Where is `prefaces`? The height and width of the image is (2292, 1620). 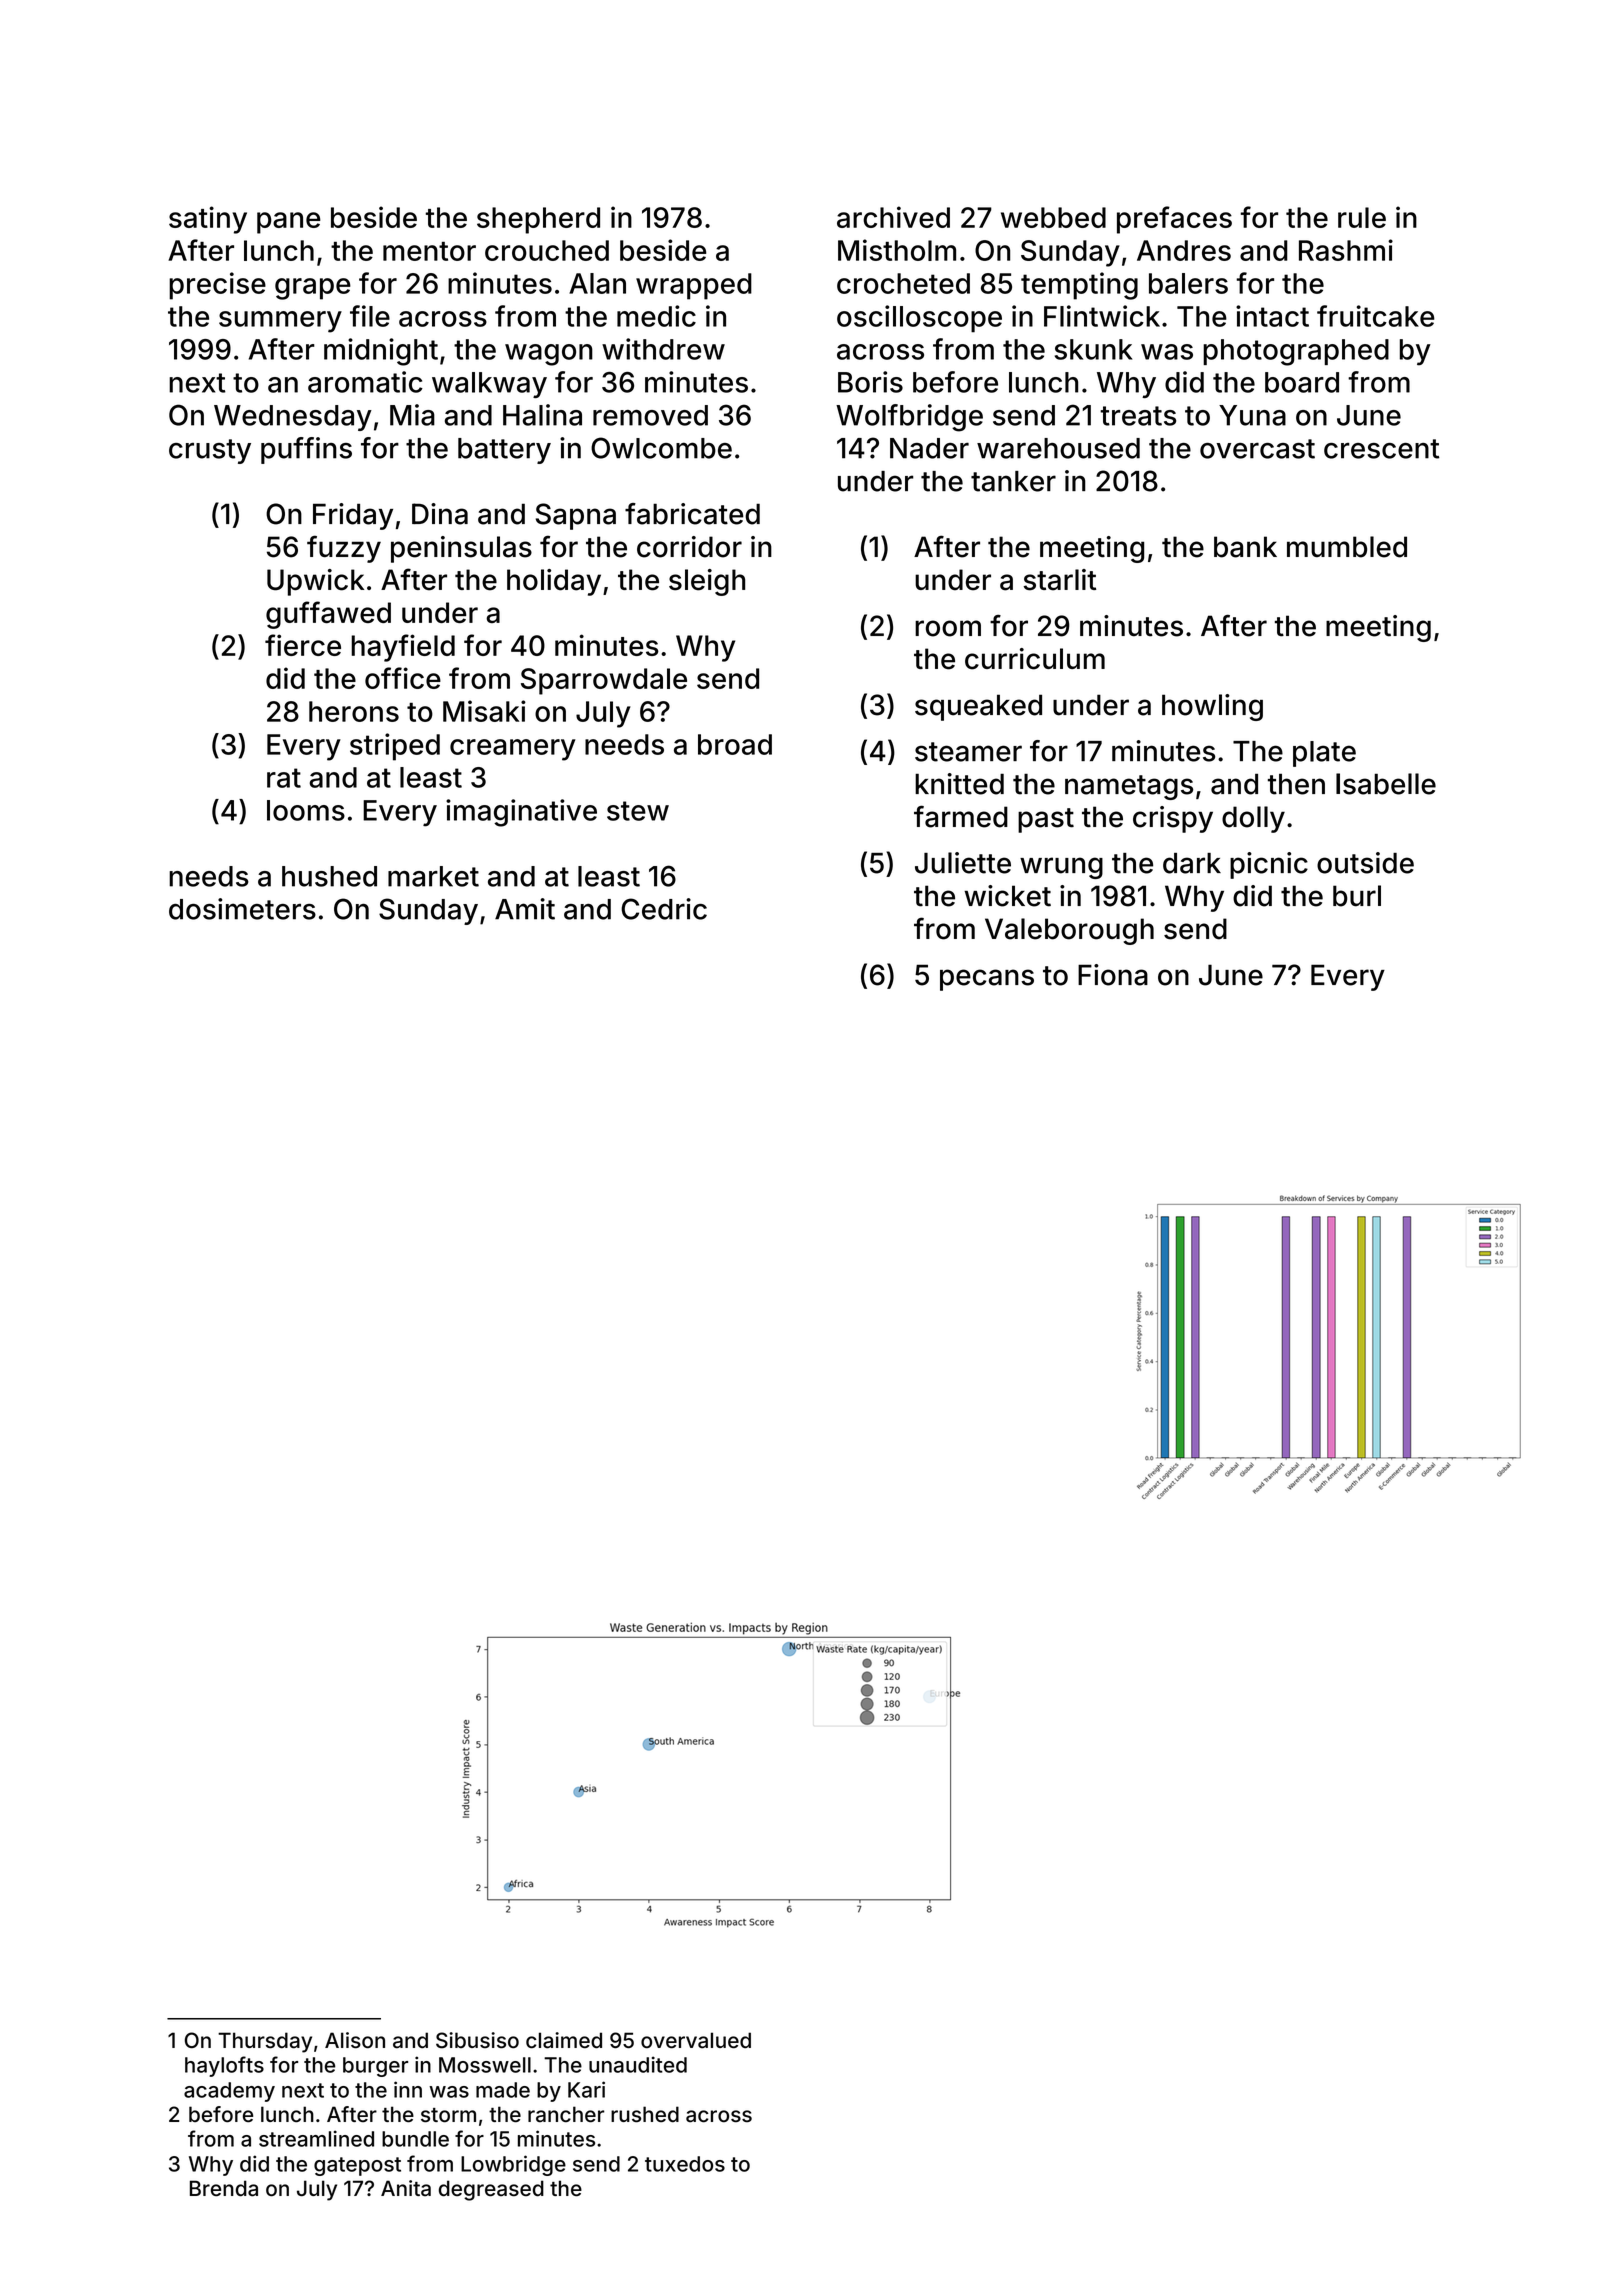
prefaces is located at coordinates (1174, 220).
